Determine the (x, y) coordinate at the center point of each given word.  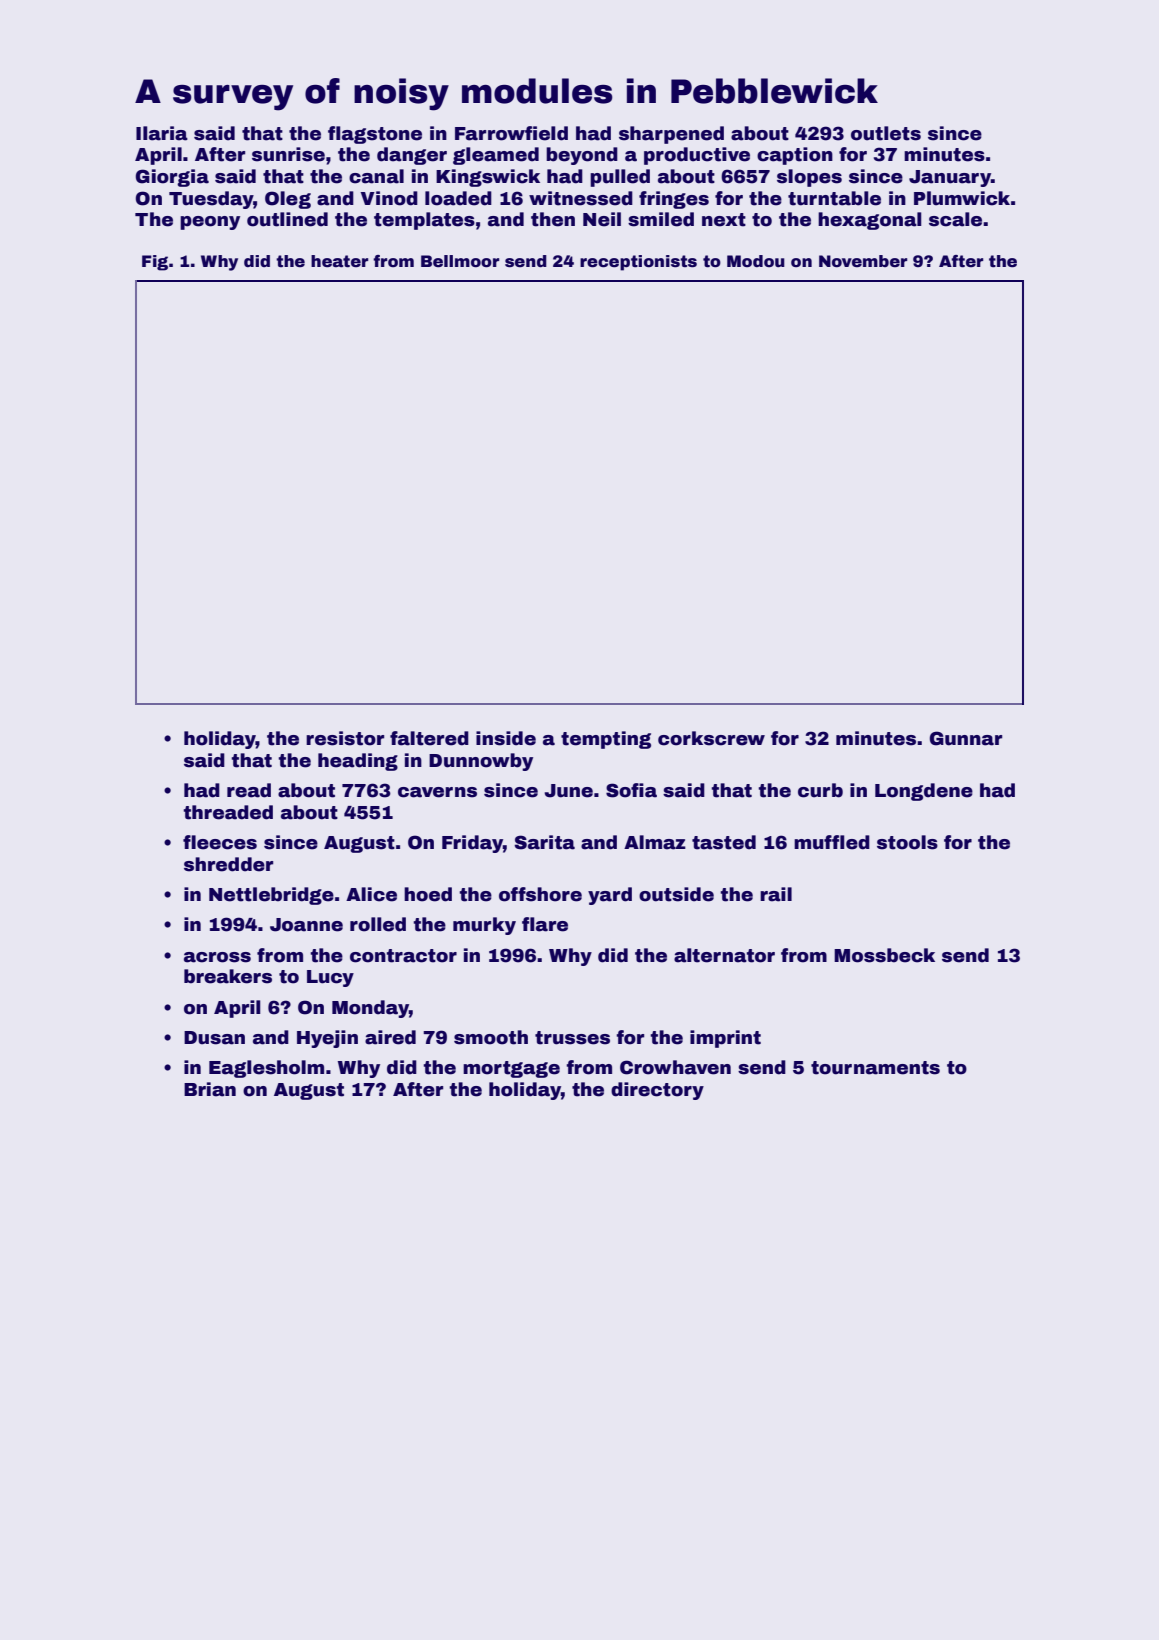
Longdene (924, 792)
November (863, 261)
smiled (661, 219)
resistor (345, 738)
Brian (210, 1089)
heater (339, 261)
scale (955, 219)
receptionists (638, 263)
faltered (429, 738)
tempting (606, 740)
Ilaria (162, 133)
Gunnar (965, 738)
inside (506, 738)
